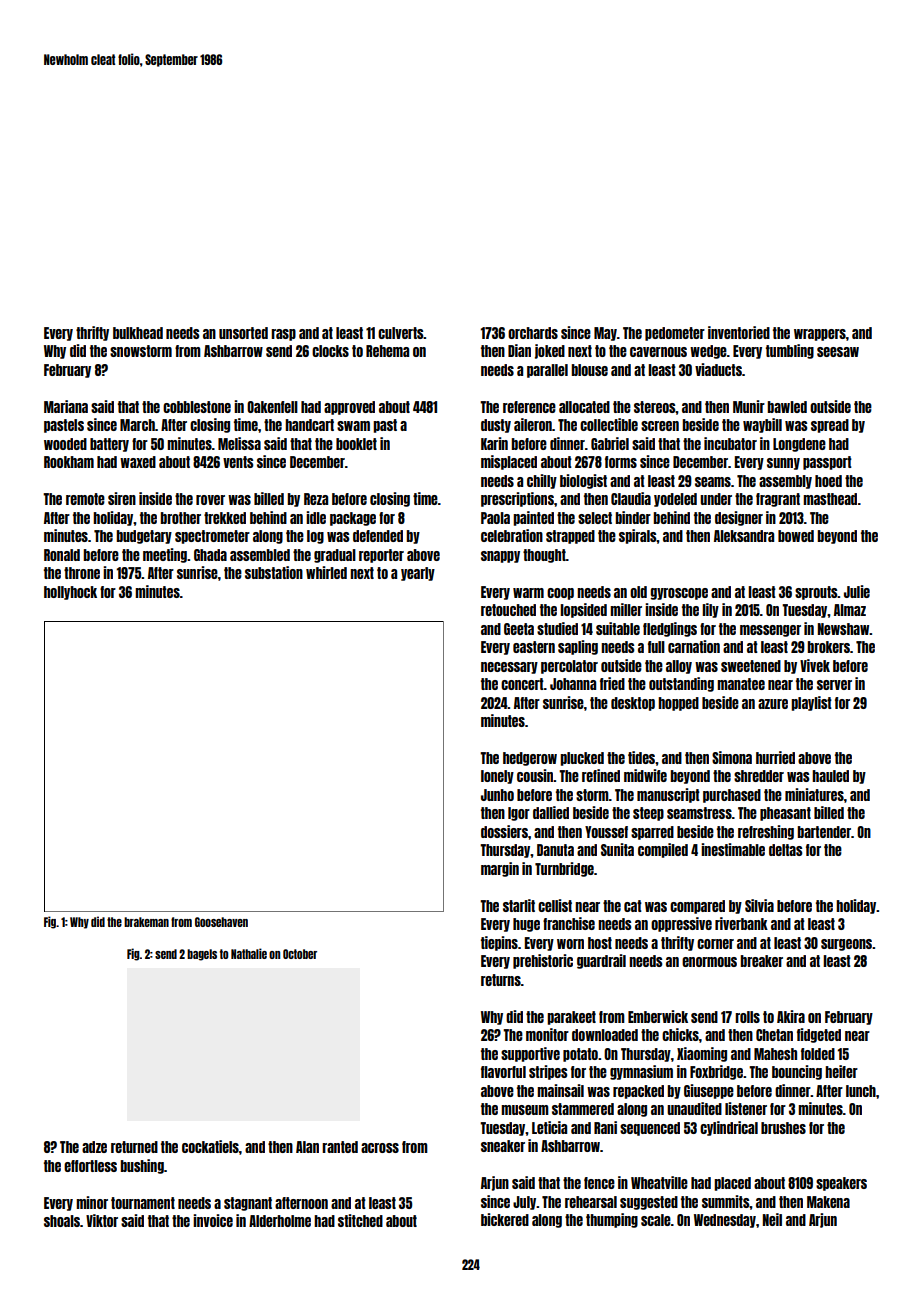 The width and height of the image is (924, 1308). What do you see at coordinates (353, 519) in the image?
I see `package` at bounding box center [353, 519].
